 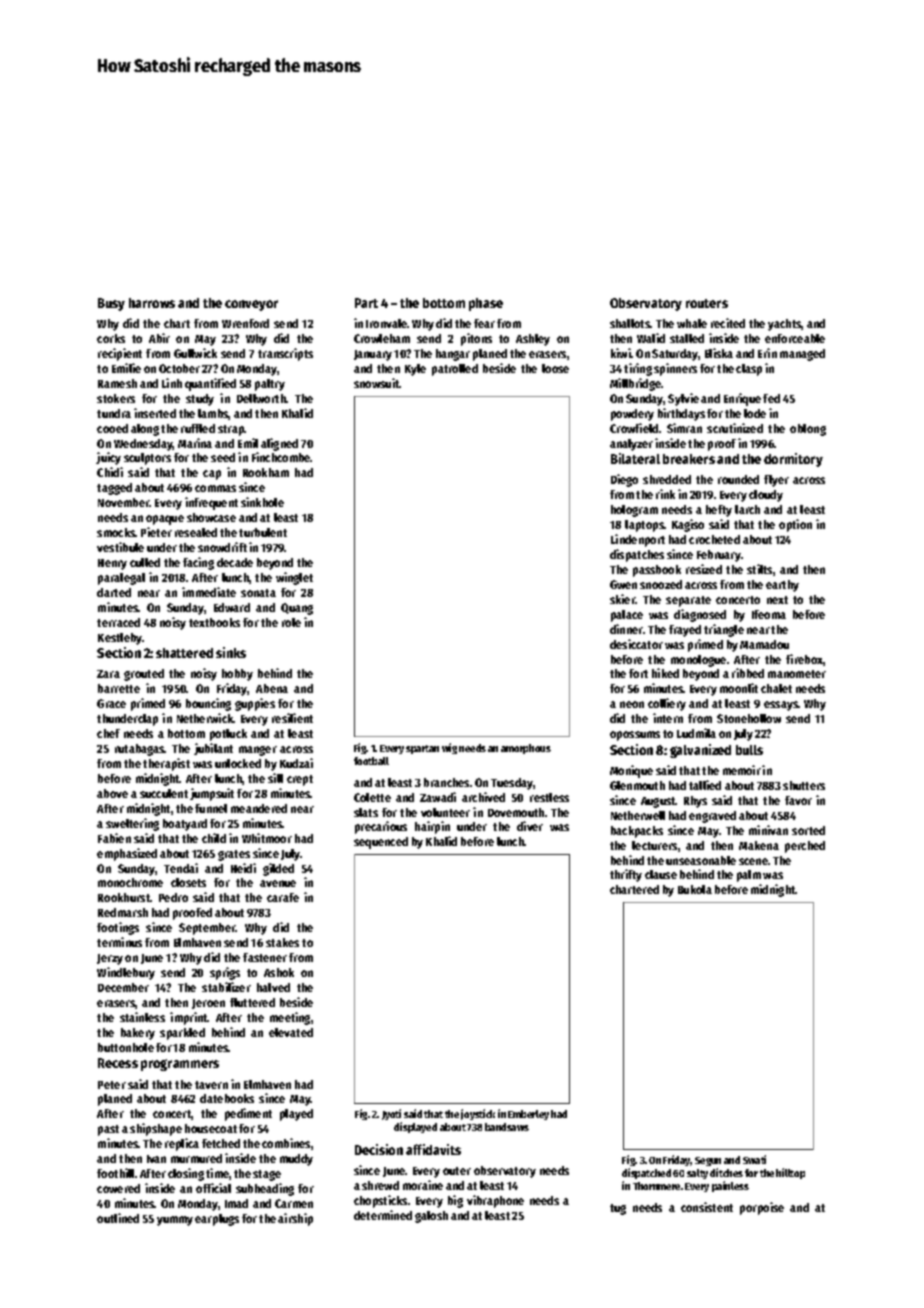 What do you see at coordinates (486, 304) in the screenshot?
I see `phase` at bounding box center [486, 304].
